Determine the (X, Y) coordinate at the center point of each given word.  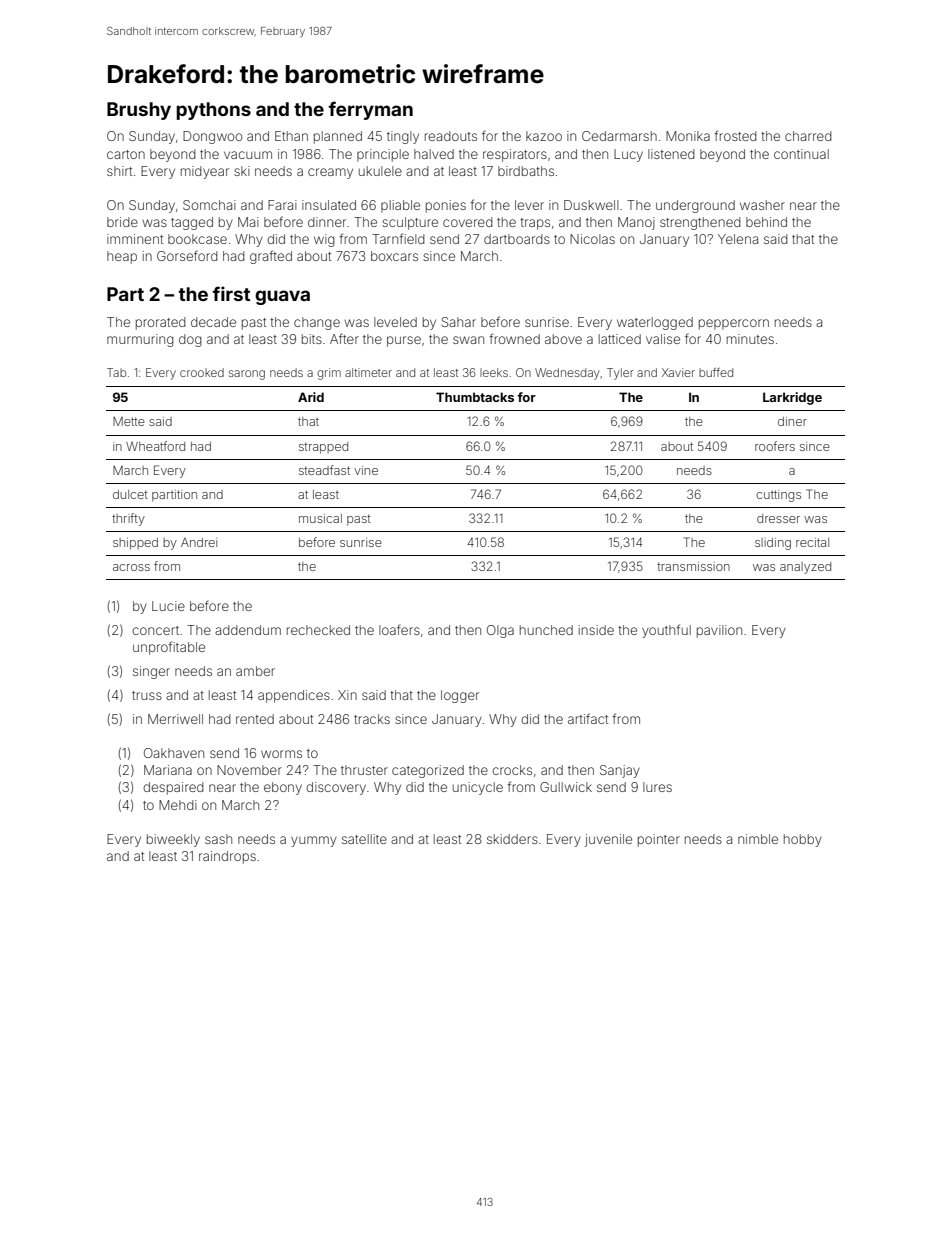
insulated (329, 205)
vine (366, 470)
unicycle (478, 788)
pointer (659, 840)
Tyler (620, 374)
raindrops (227, 857)
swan (468, 340)
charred (808, 136)
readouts (451, 136)
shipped (135, 544)
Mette (129, 421)
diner (792, 421)
